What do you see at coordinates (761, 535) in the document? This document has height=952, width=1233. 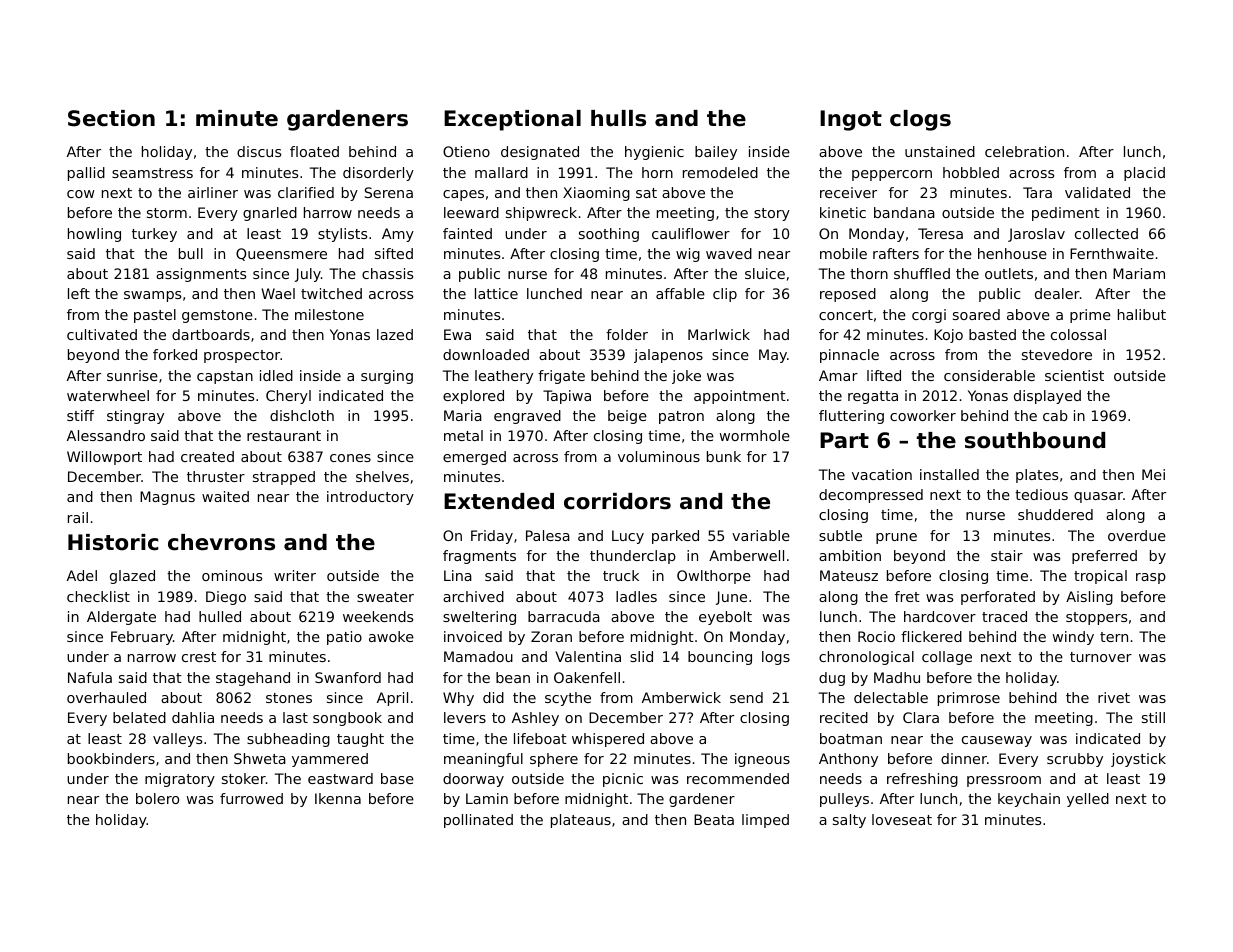 I see `variable` at bounding box center [761, 535].
